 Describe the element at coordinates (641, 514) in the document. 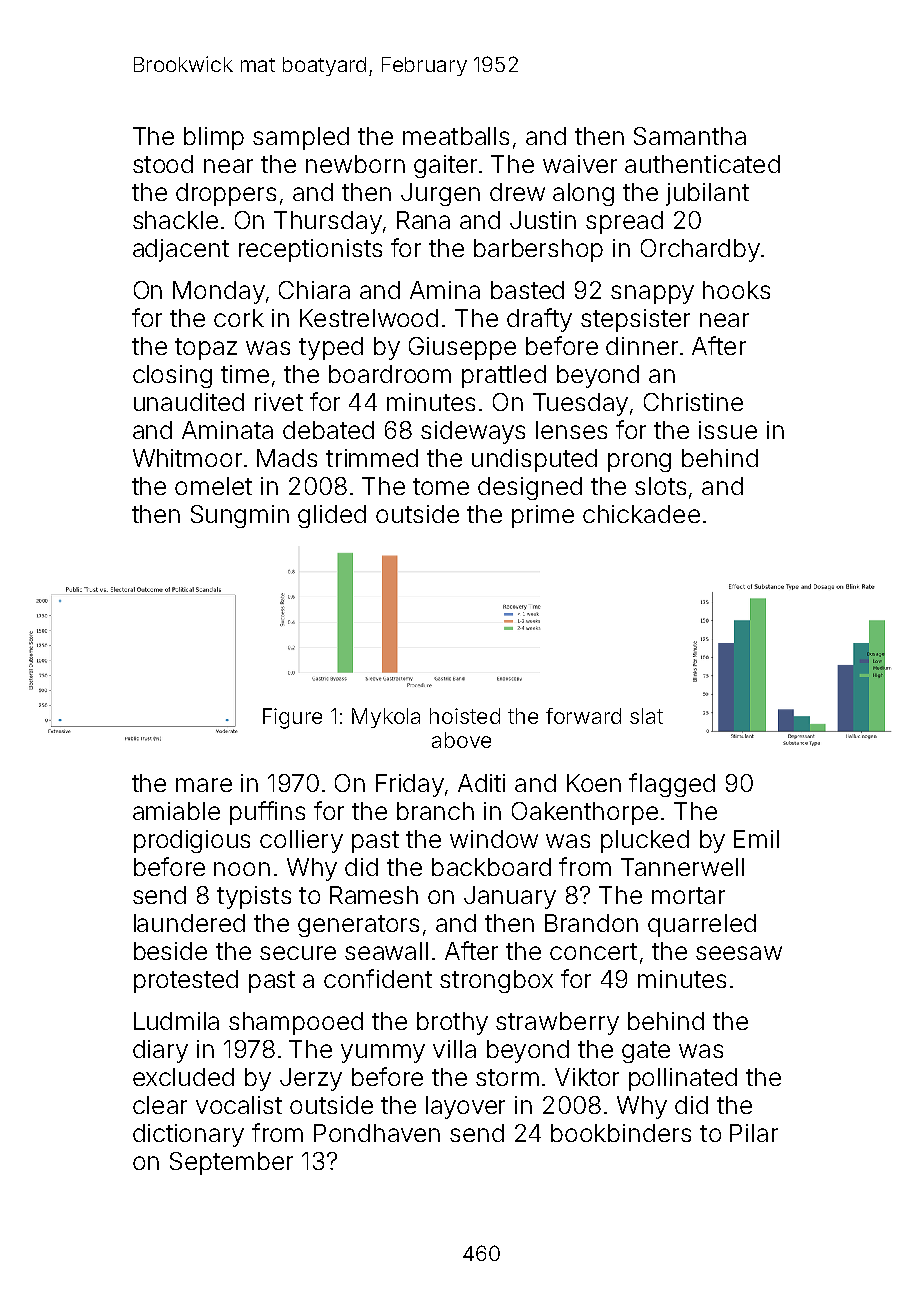

I see `chickadee` at that location.
